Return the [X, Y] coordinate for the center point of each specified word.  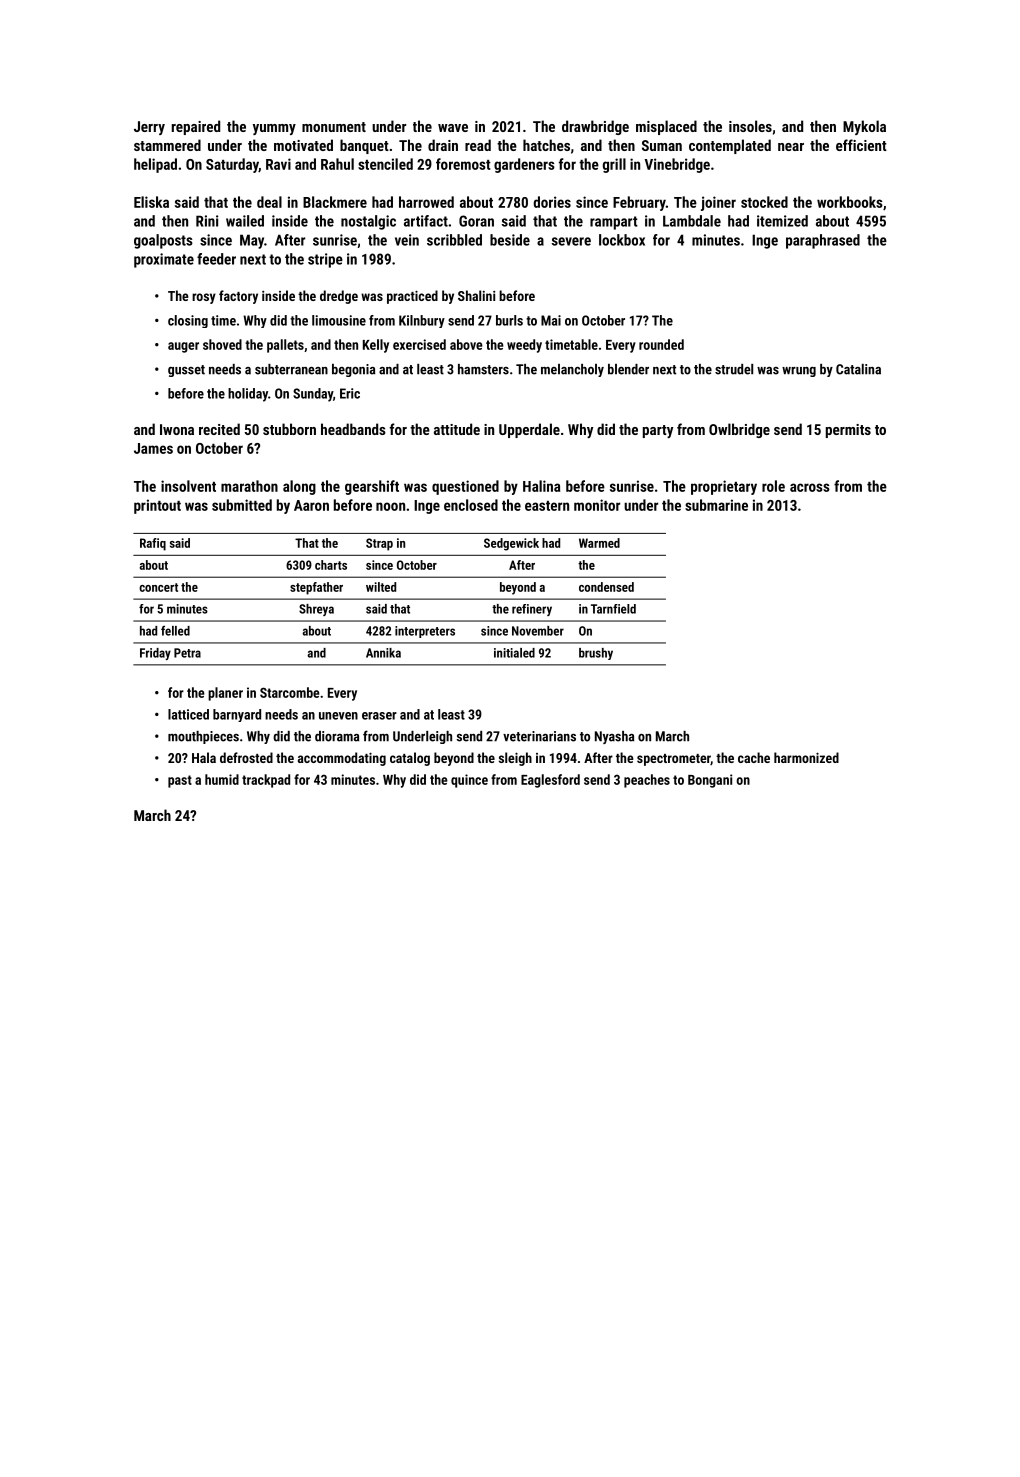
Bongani [710, 781]
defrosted [246, 757]
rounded [661, 344]
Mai [551, 320]
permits [848, 431]
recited [219, 429]
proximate [164, 260]
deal [269, 202]
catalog [410, 759]
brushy [596, 654]
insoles [750, 126]
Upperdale [529, 430]
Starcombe [290, 692]
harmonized [806, 757]
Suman [662, 145]
